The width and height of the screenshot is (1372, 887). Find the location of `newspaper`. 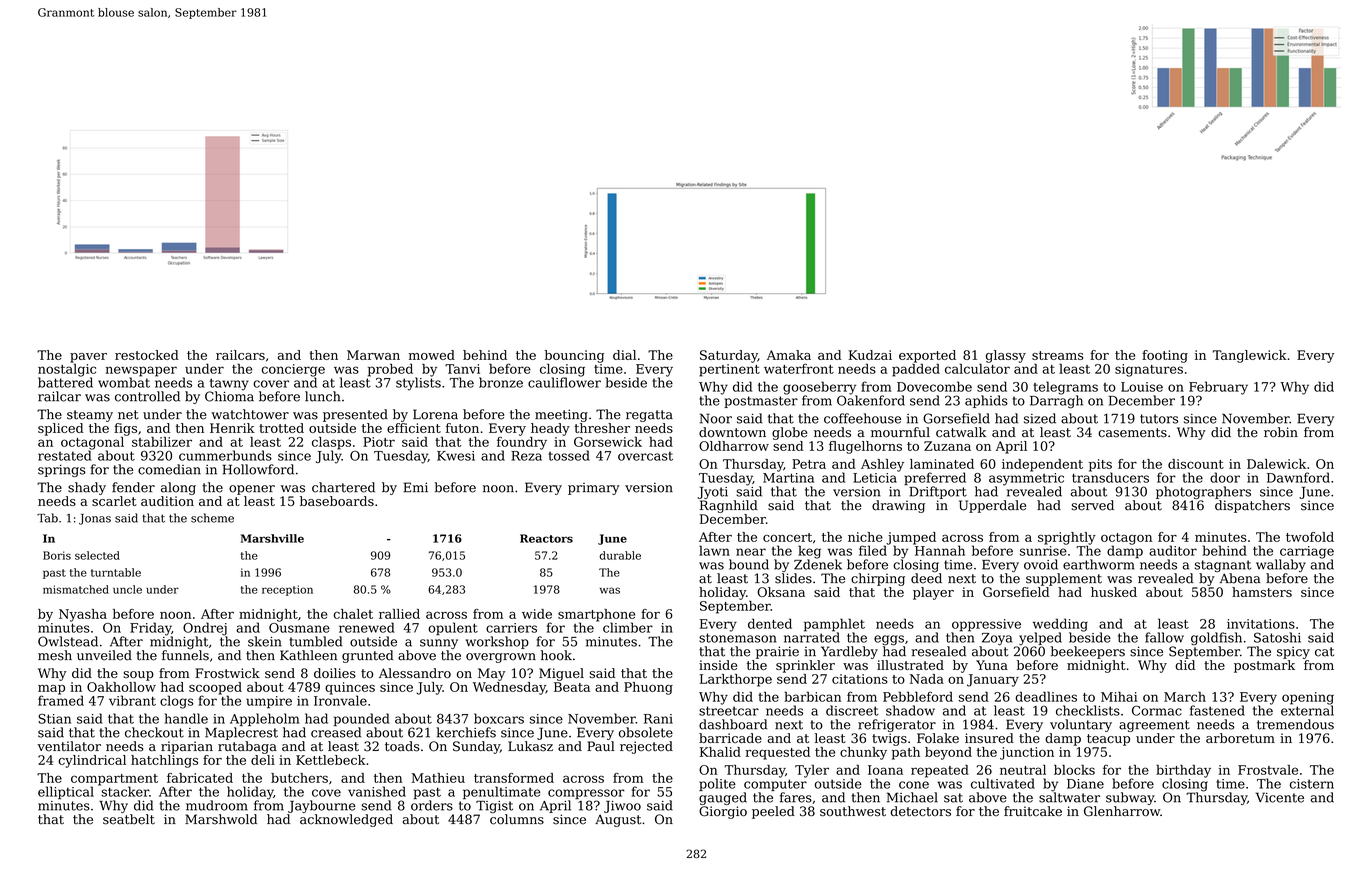

newspaper is located at coordinates (141, 371).
